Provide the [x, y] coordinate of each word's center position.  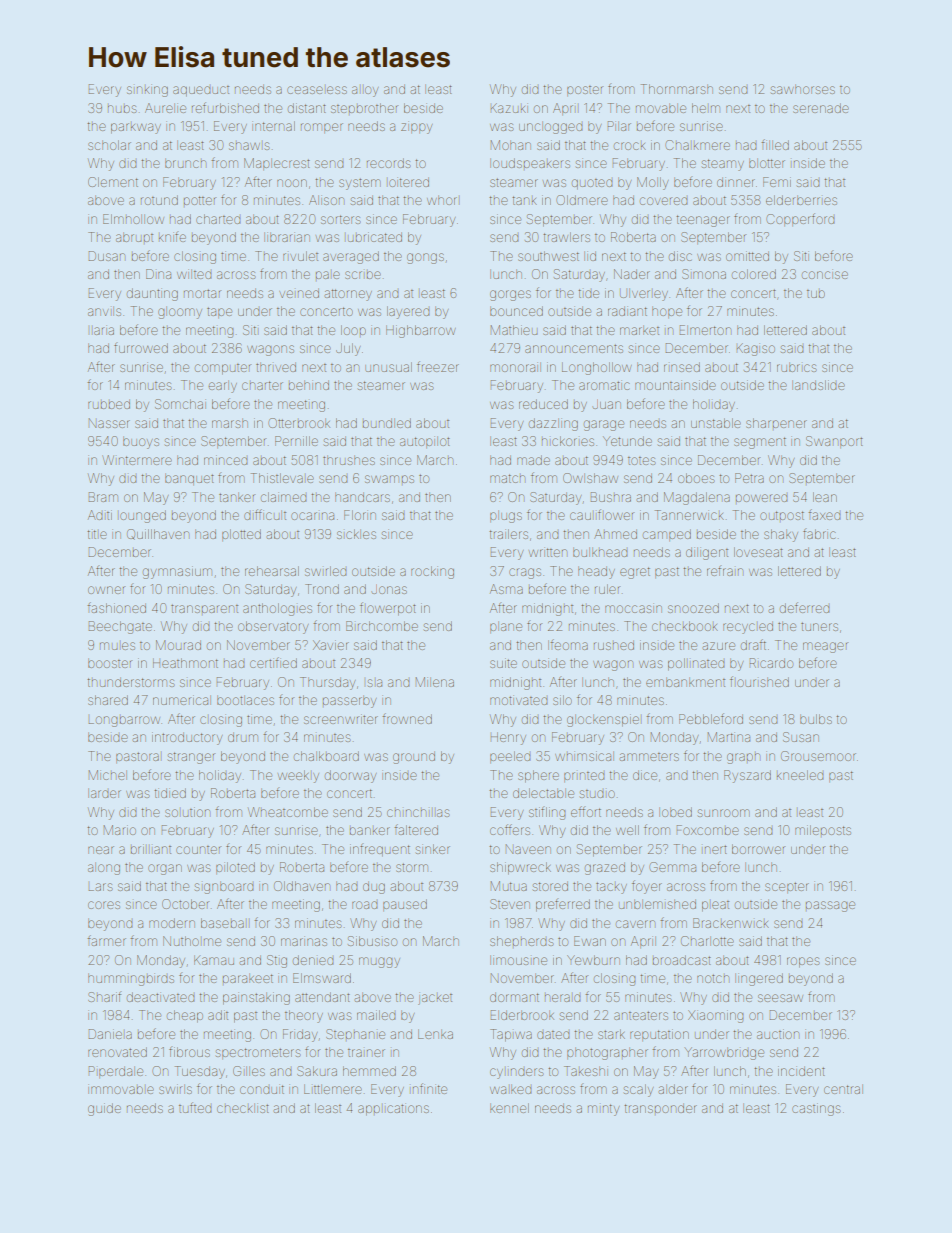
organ [165, 869]
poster [585, 91]
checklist [243, 1108]
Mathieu [514, 330]
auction [778, 1034]
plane [506, 627]
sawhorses [803, 89]
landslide [818, 385]
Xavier [331, 645]
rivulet [300, 256]
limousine [518, 960]
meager [825, 647]
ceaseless [317, 90]
